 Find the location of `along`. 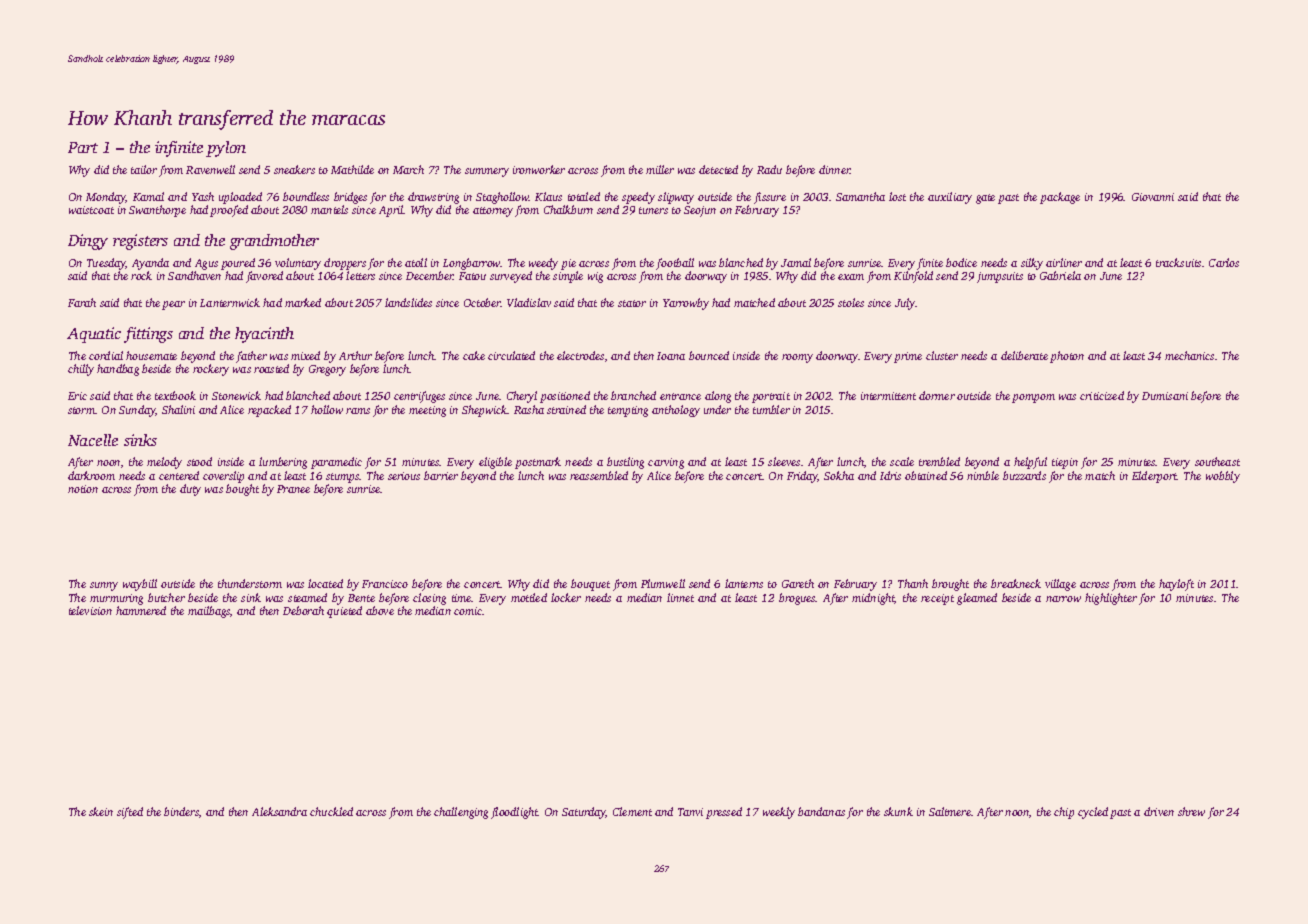

along is located at coordinates (718, 397).
